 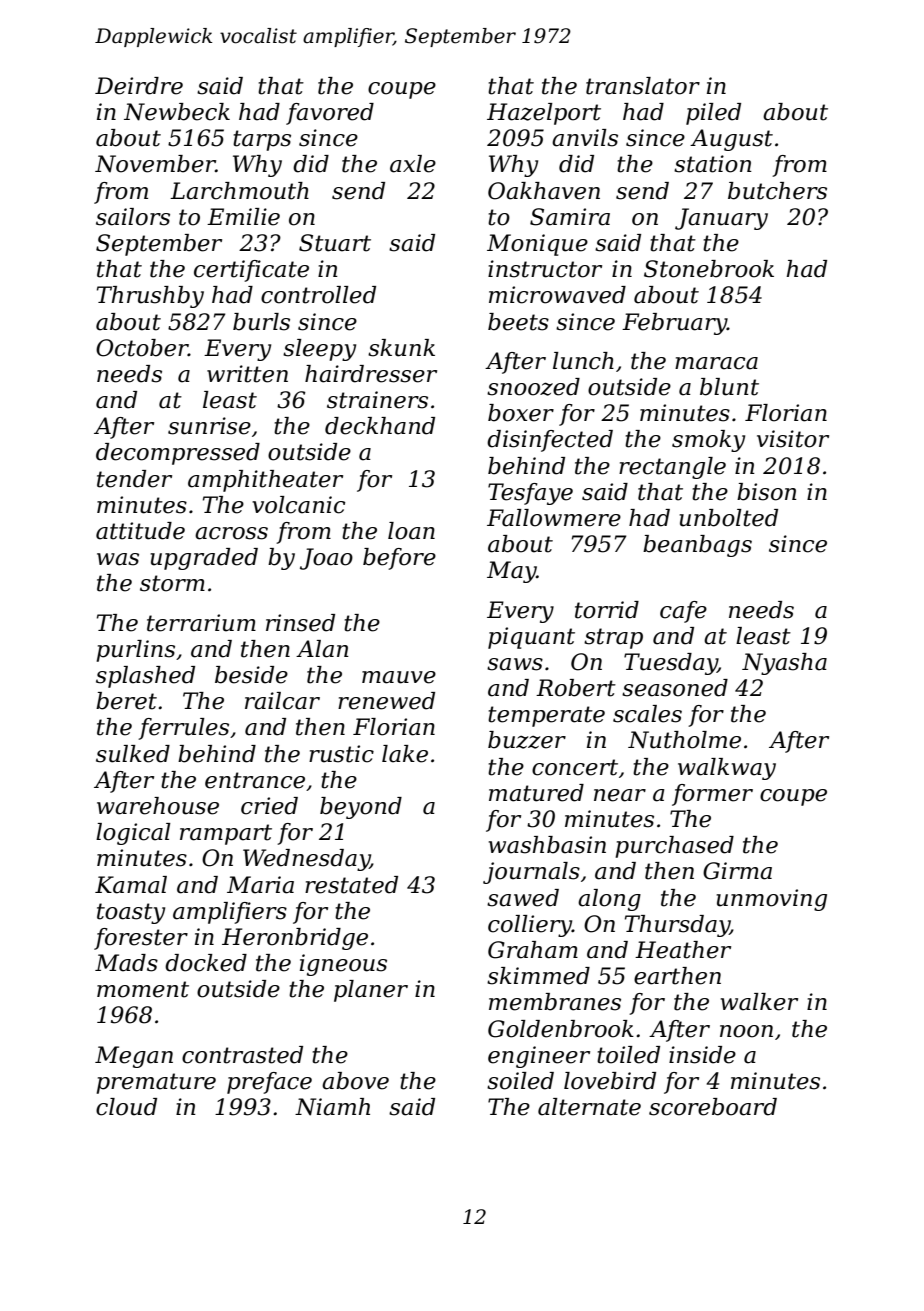 What do you see at coordinates (721, 219) in the screenshot?
I see `January` at bounding box center [721, 219].
